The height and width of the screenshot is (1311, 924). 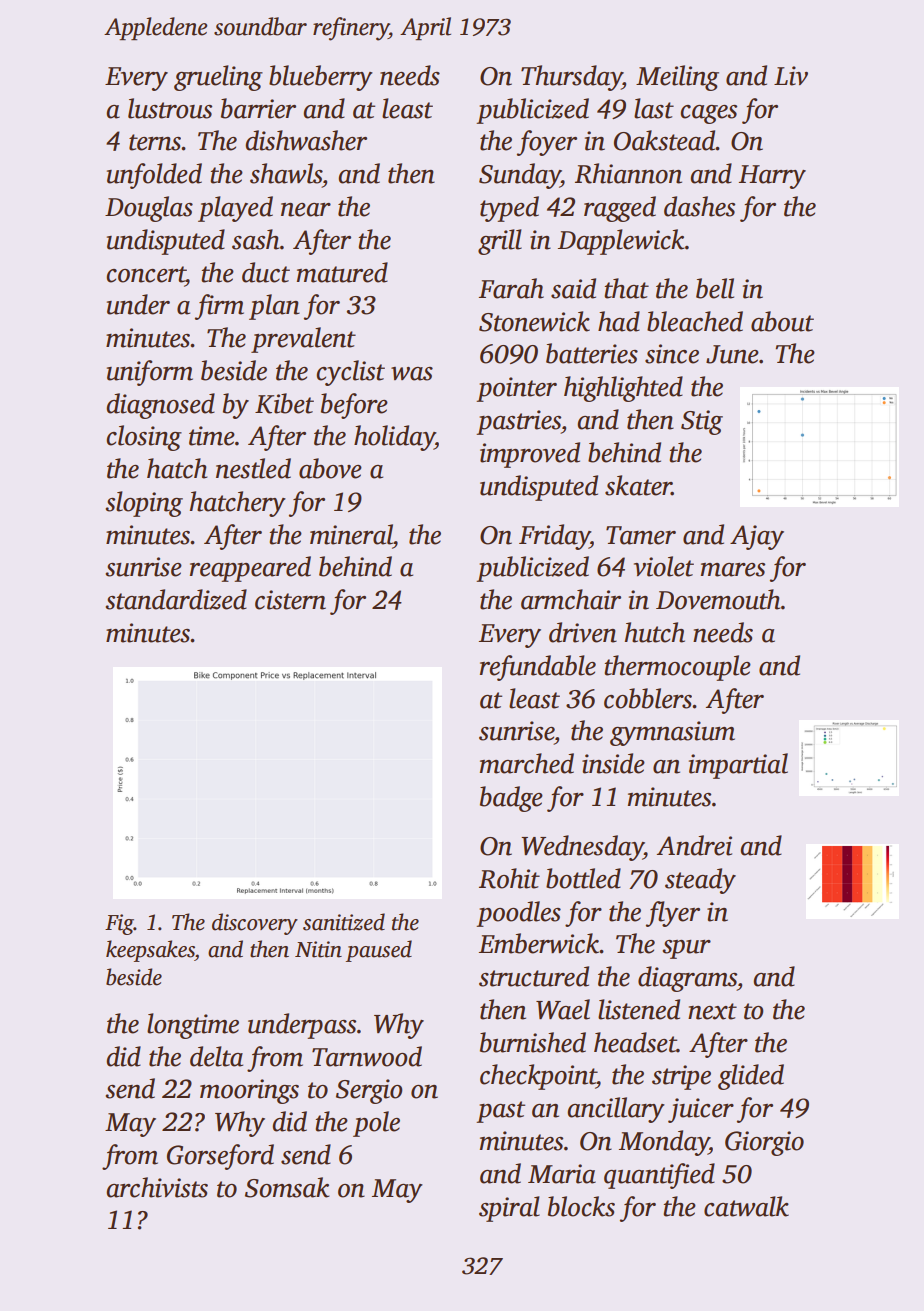 What do you see at coordinates (500, 242) in the screenshot?
I see `grill` at bounding box center [500, 242].
